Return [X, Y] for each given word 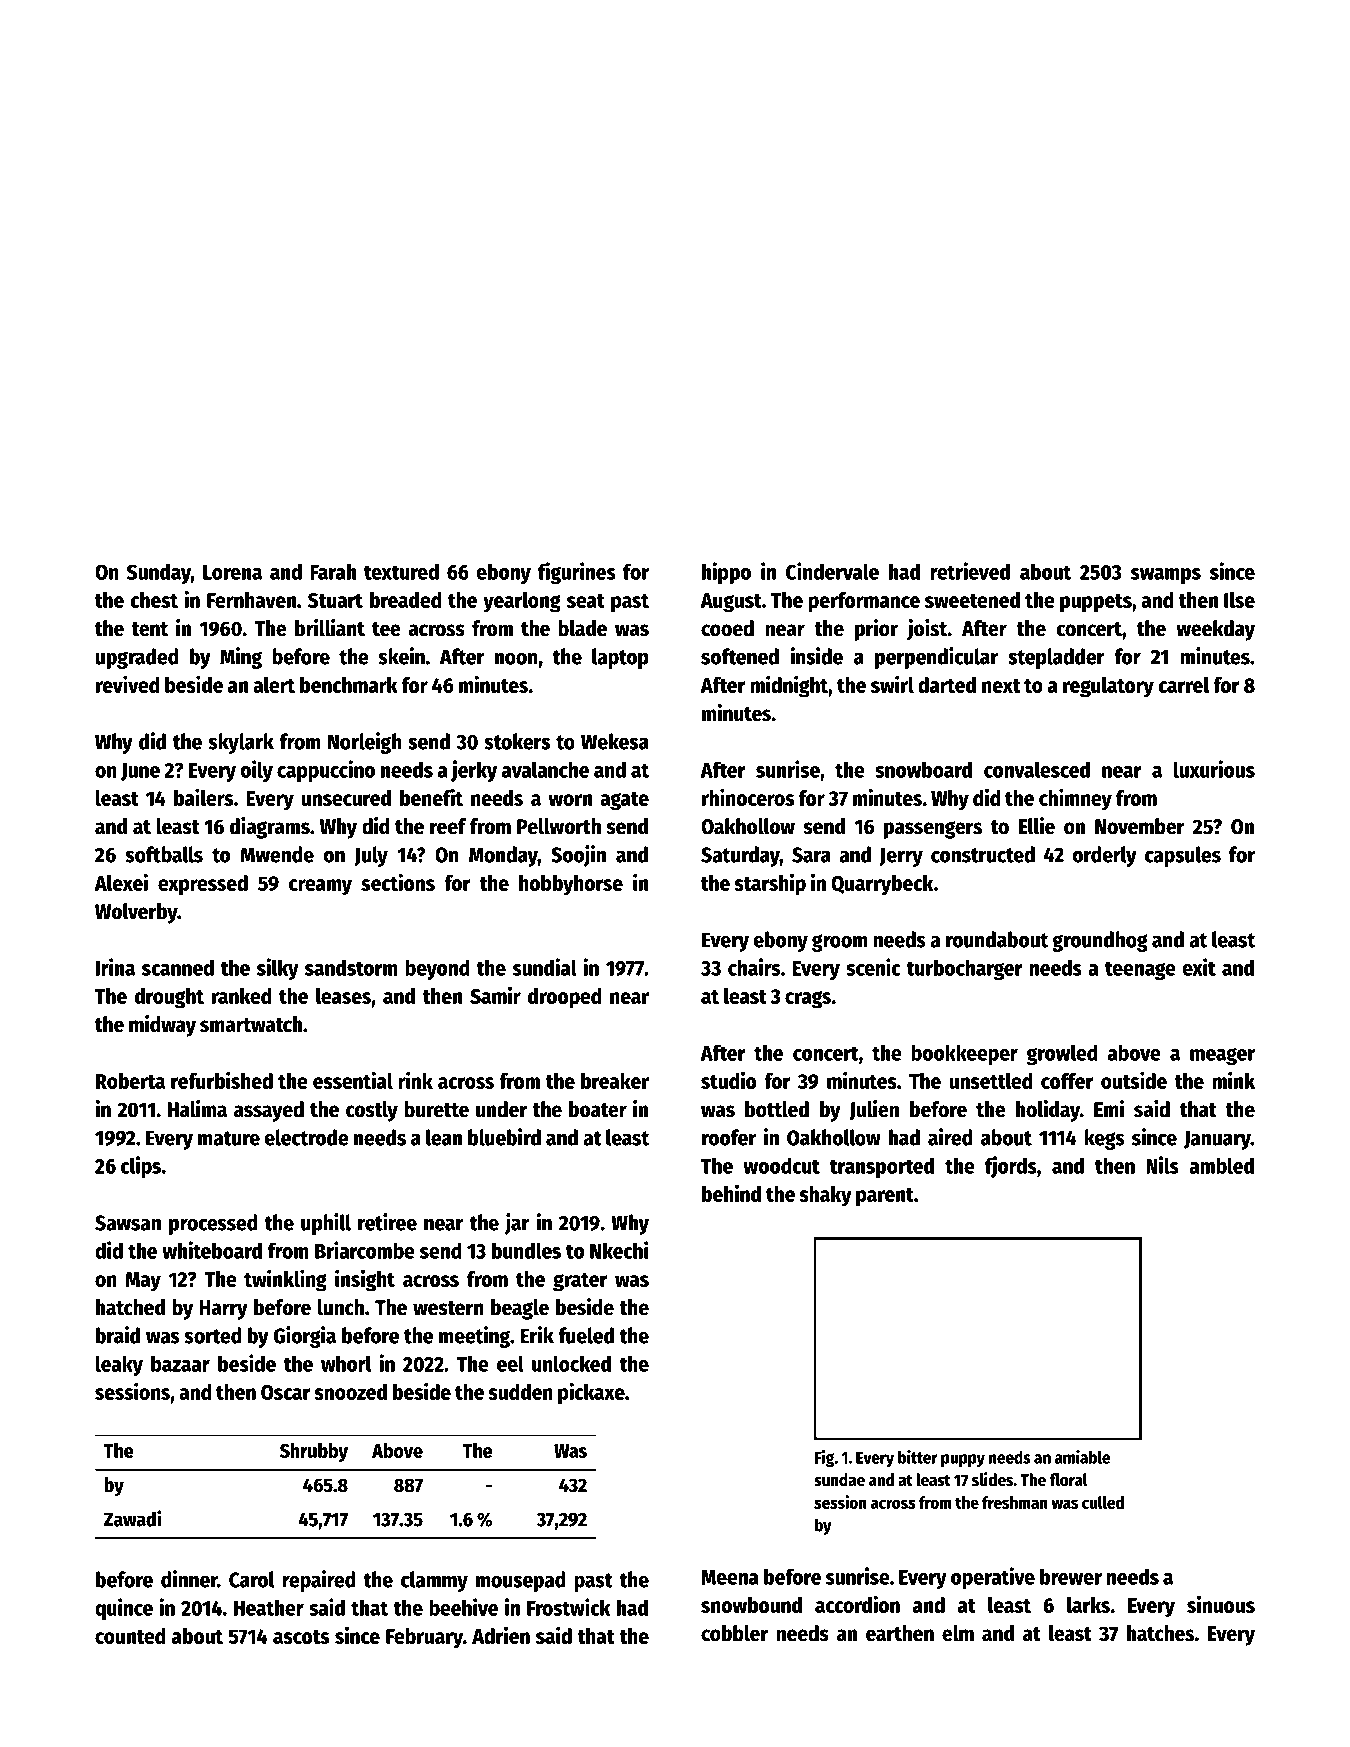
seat [586, 601]
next [1001, 686]
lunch [341, 1307]
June [140, 772]
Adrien [501, 1635]
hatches [1160, 1633]
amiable [1083, 1457]
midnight [789, 686]
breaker [615, 1081]
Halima [197, 1109]
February [424, 1638]
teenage [1140, 970]
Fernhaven [251, 600]
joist [927, 630]
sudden [520, 1392]
